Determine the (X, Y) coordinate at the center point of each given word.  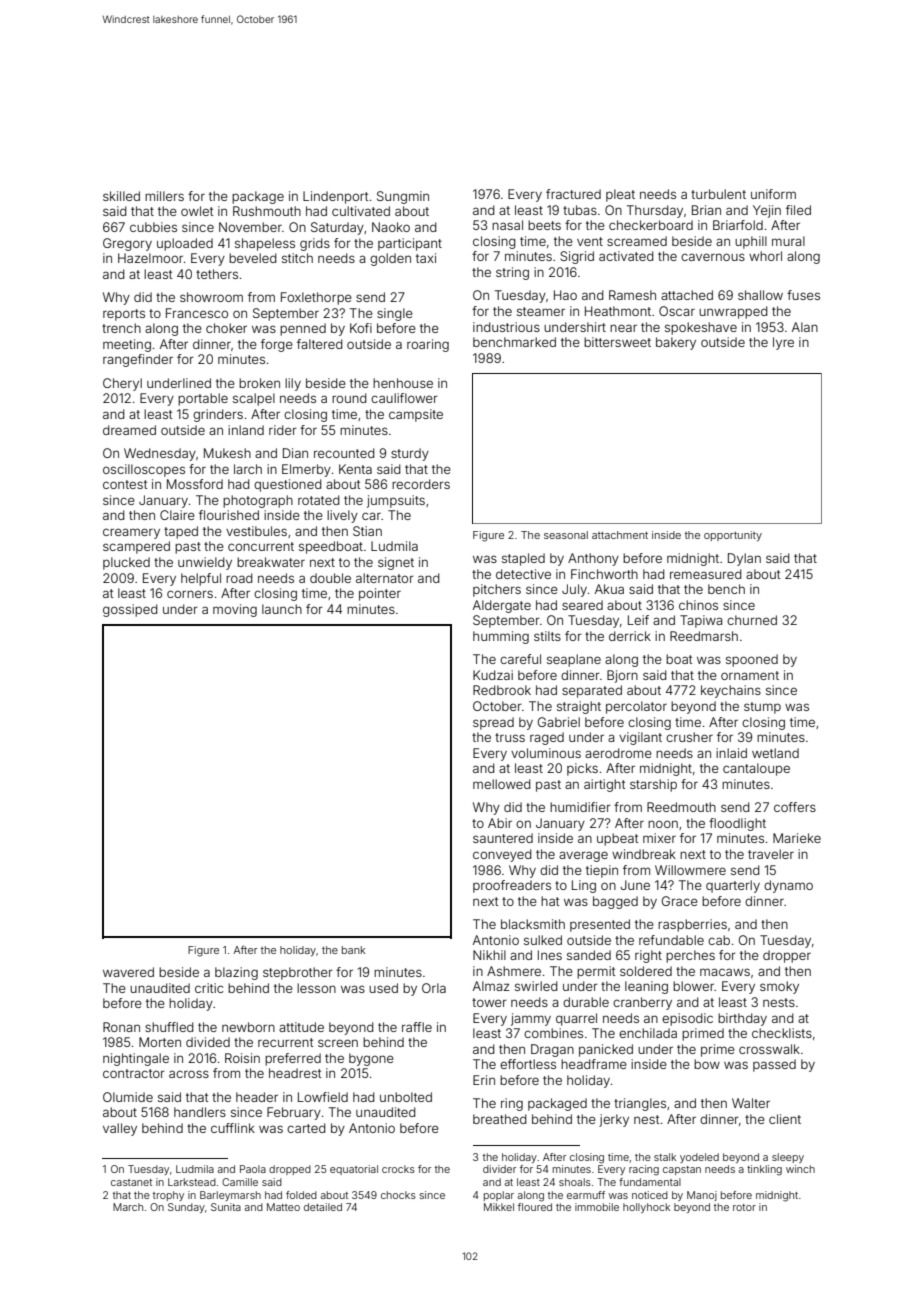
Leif (638, 620)
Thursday (655, 211)
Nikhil (489, 955)
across (189, 1074)
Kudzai (493, 675)
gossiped (130, 610)
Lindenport (335, 197)
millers (164, 196)
